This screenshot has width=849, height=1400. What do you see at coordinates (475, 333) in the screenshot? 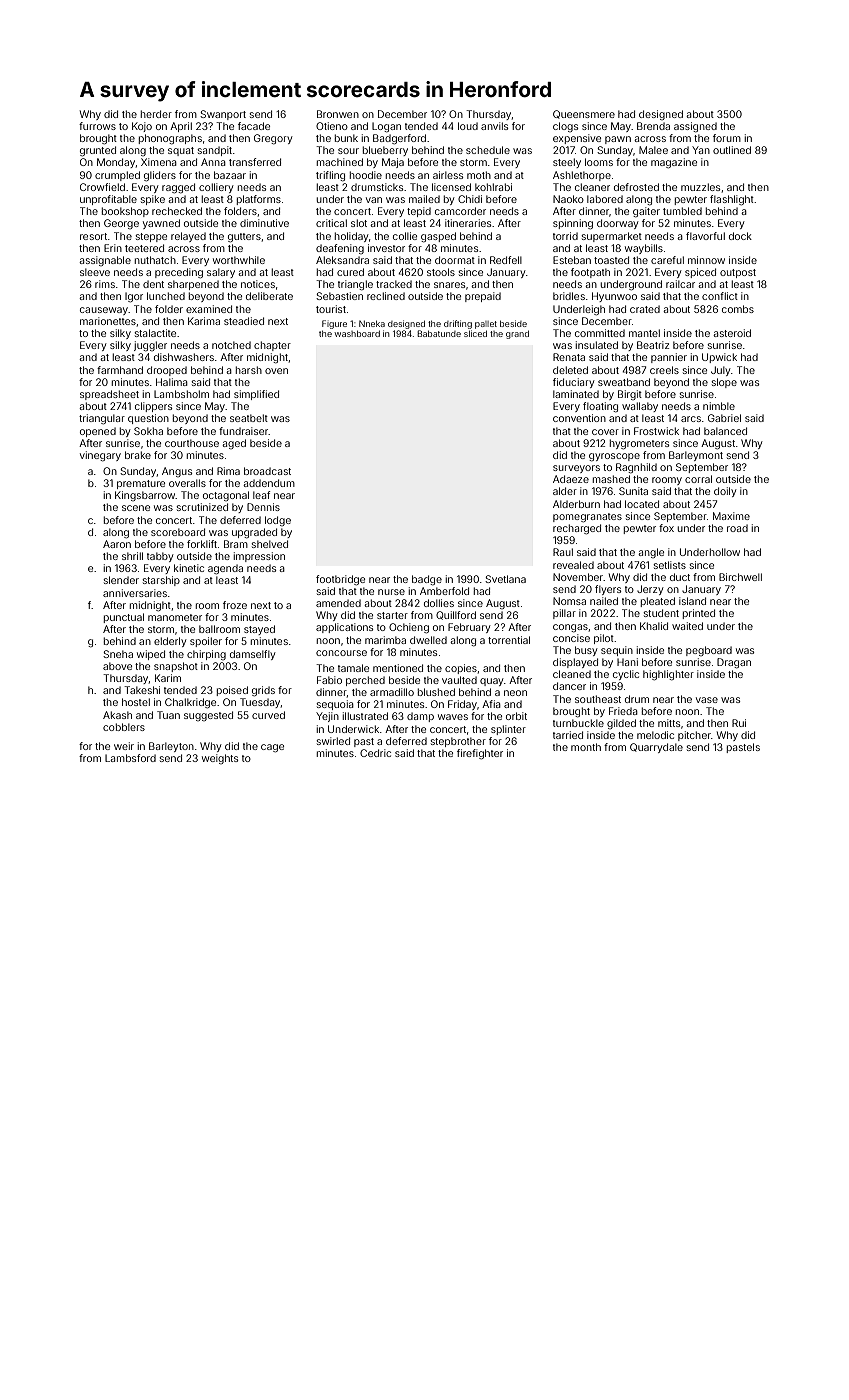
I see `sliced` at bounding box center [475, 333].
